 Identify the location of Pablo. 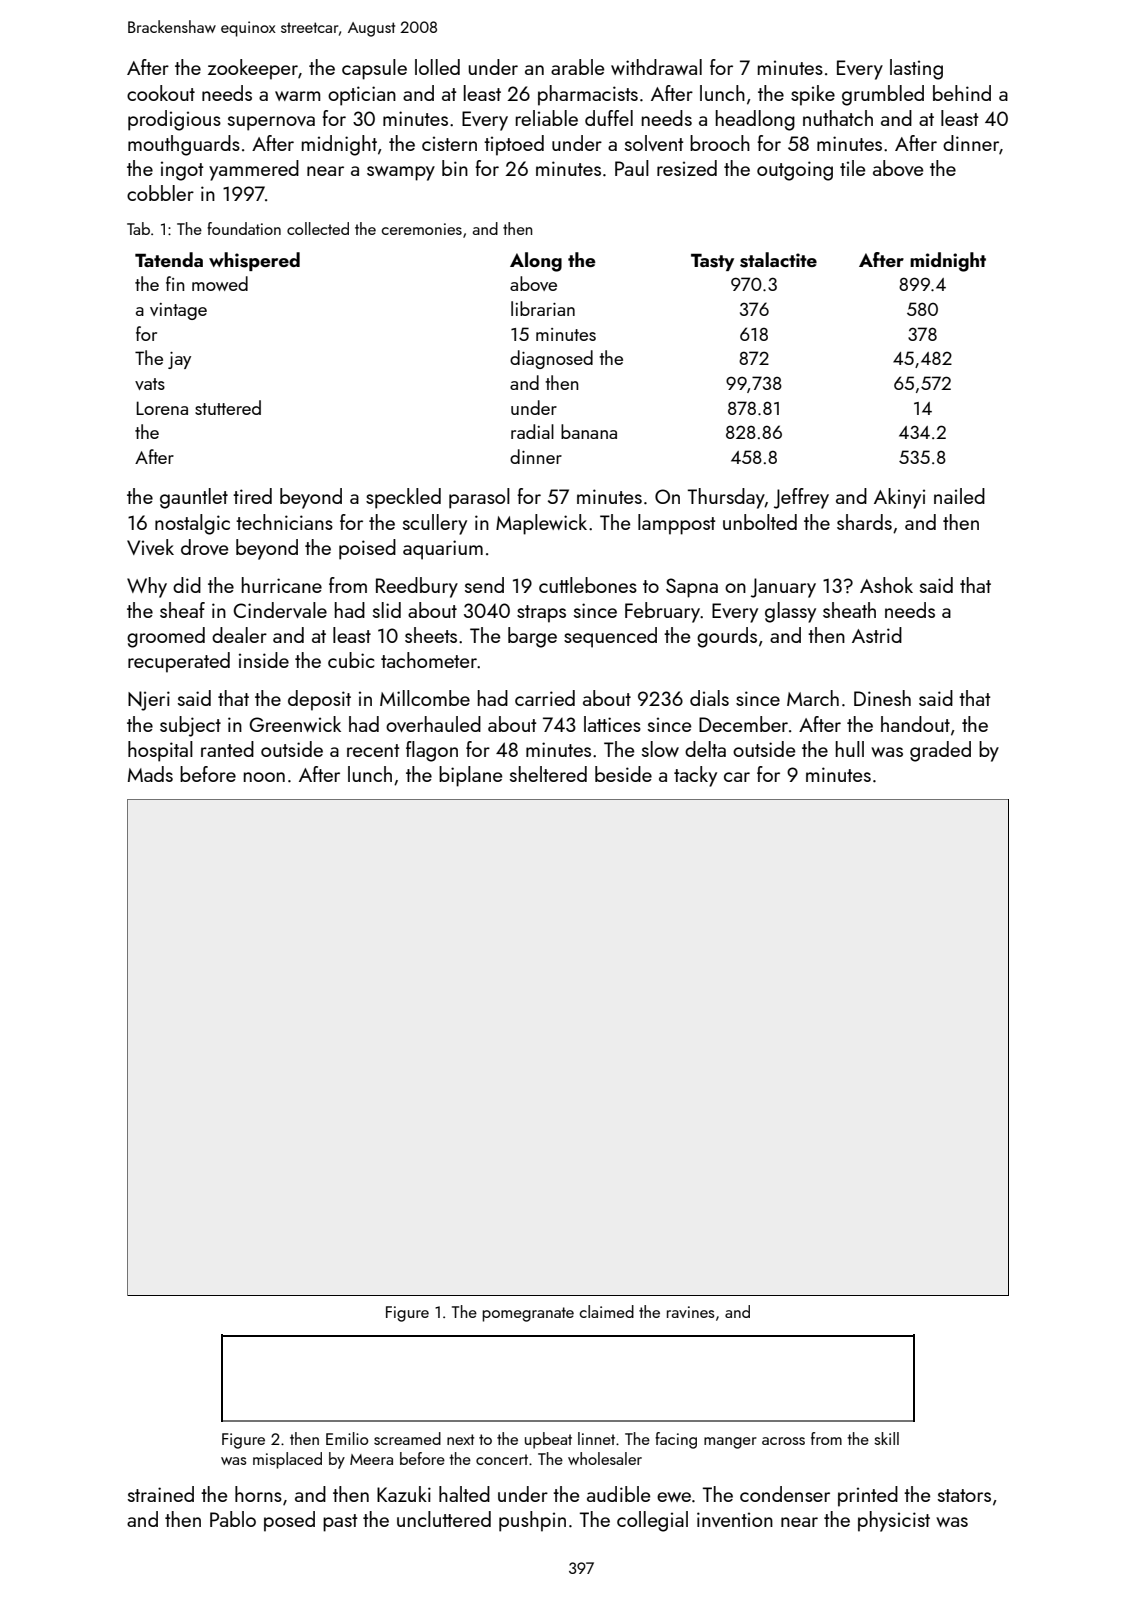
(233, 1519).
